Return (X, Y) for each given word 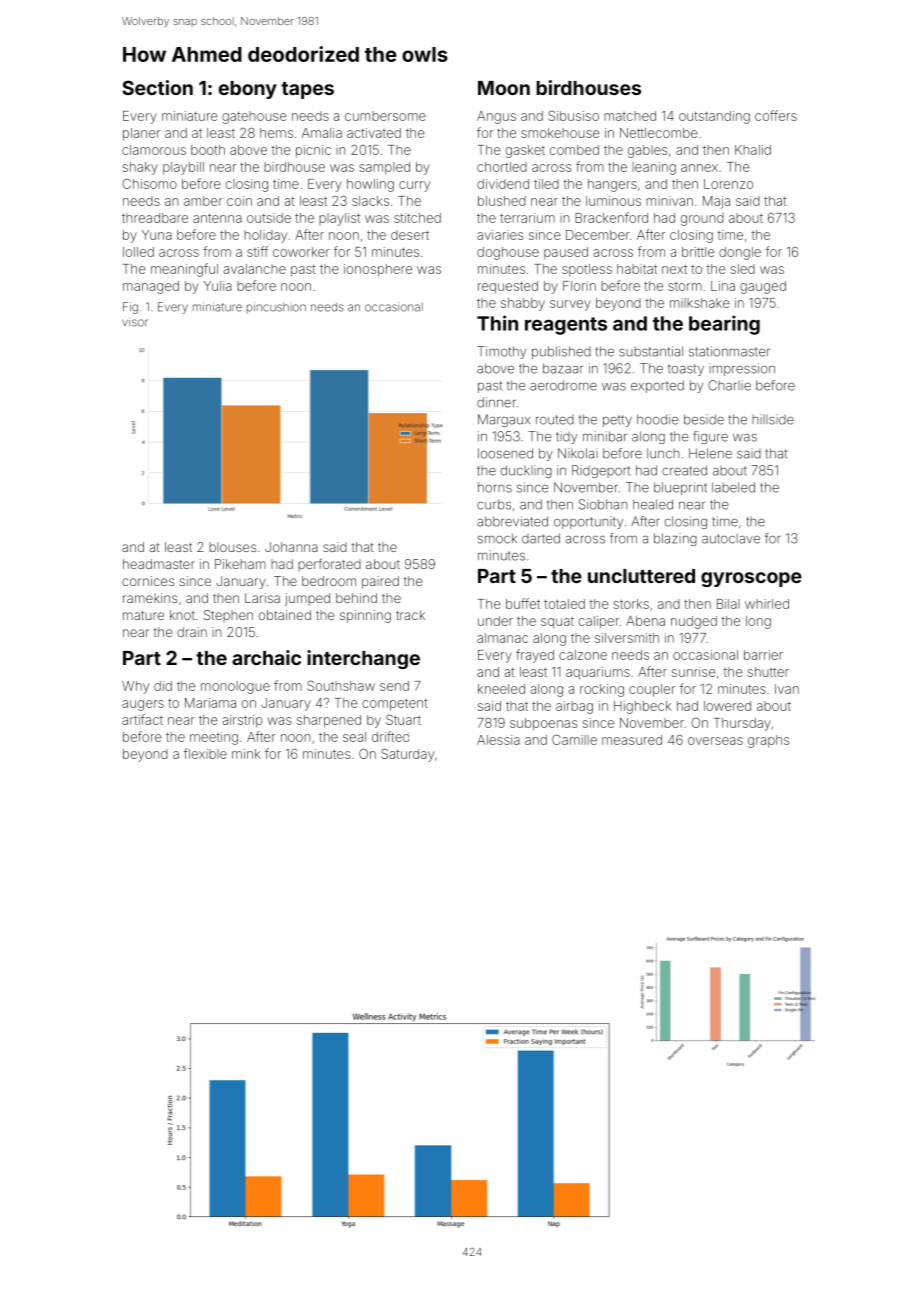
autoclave (731, 539)
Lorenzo (728, 184)
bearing (724, 325)
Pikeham (240, 564)
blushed (502, 201)
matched (630, 116)
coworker (301, 252)
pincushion (276, 308)
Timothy (501, 352)
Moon (504, 88)
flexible (205, 753)
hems (276, 133)
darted (541, 538)
